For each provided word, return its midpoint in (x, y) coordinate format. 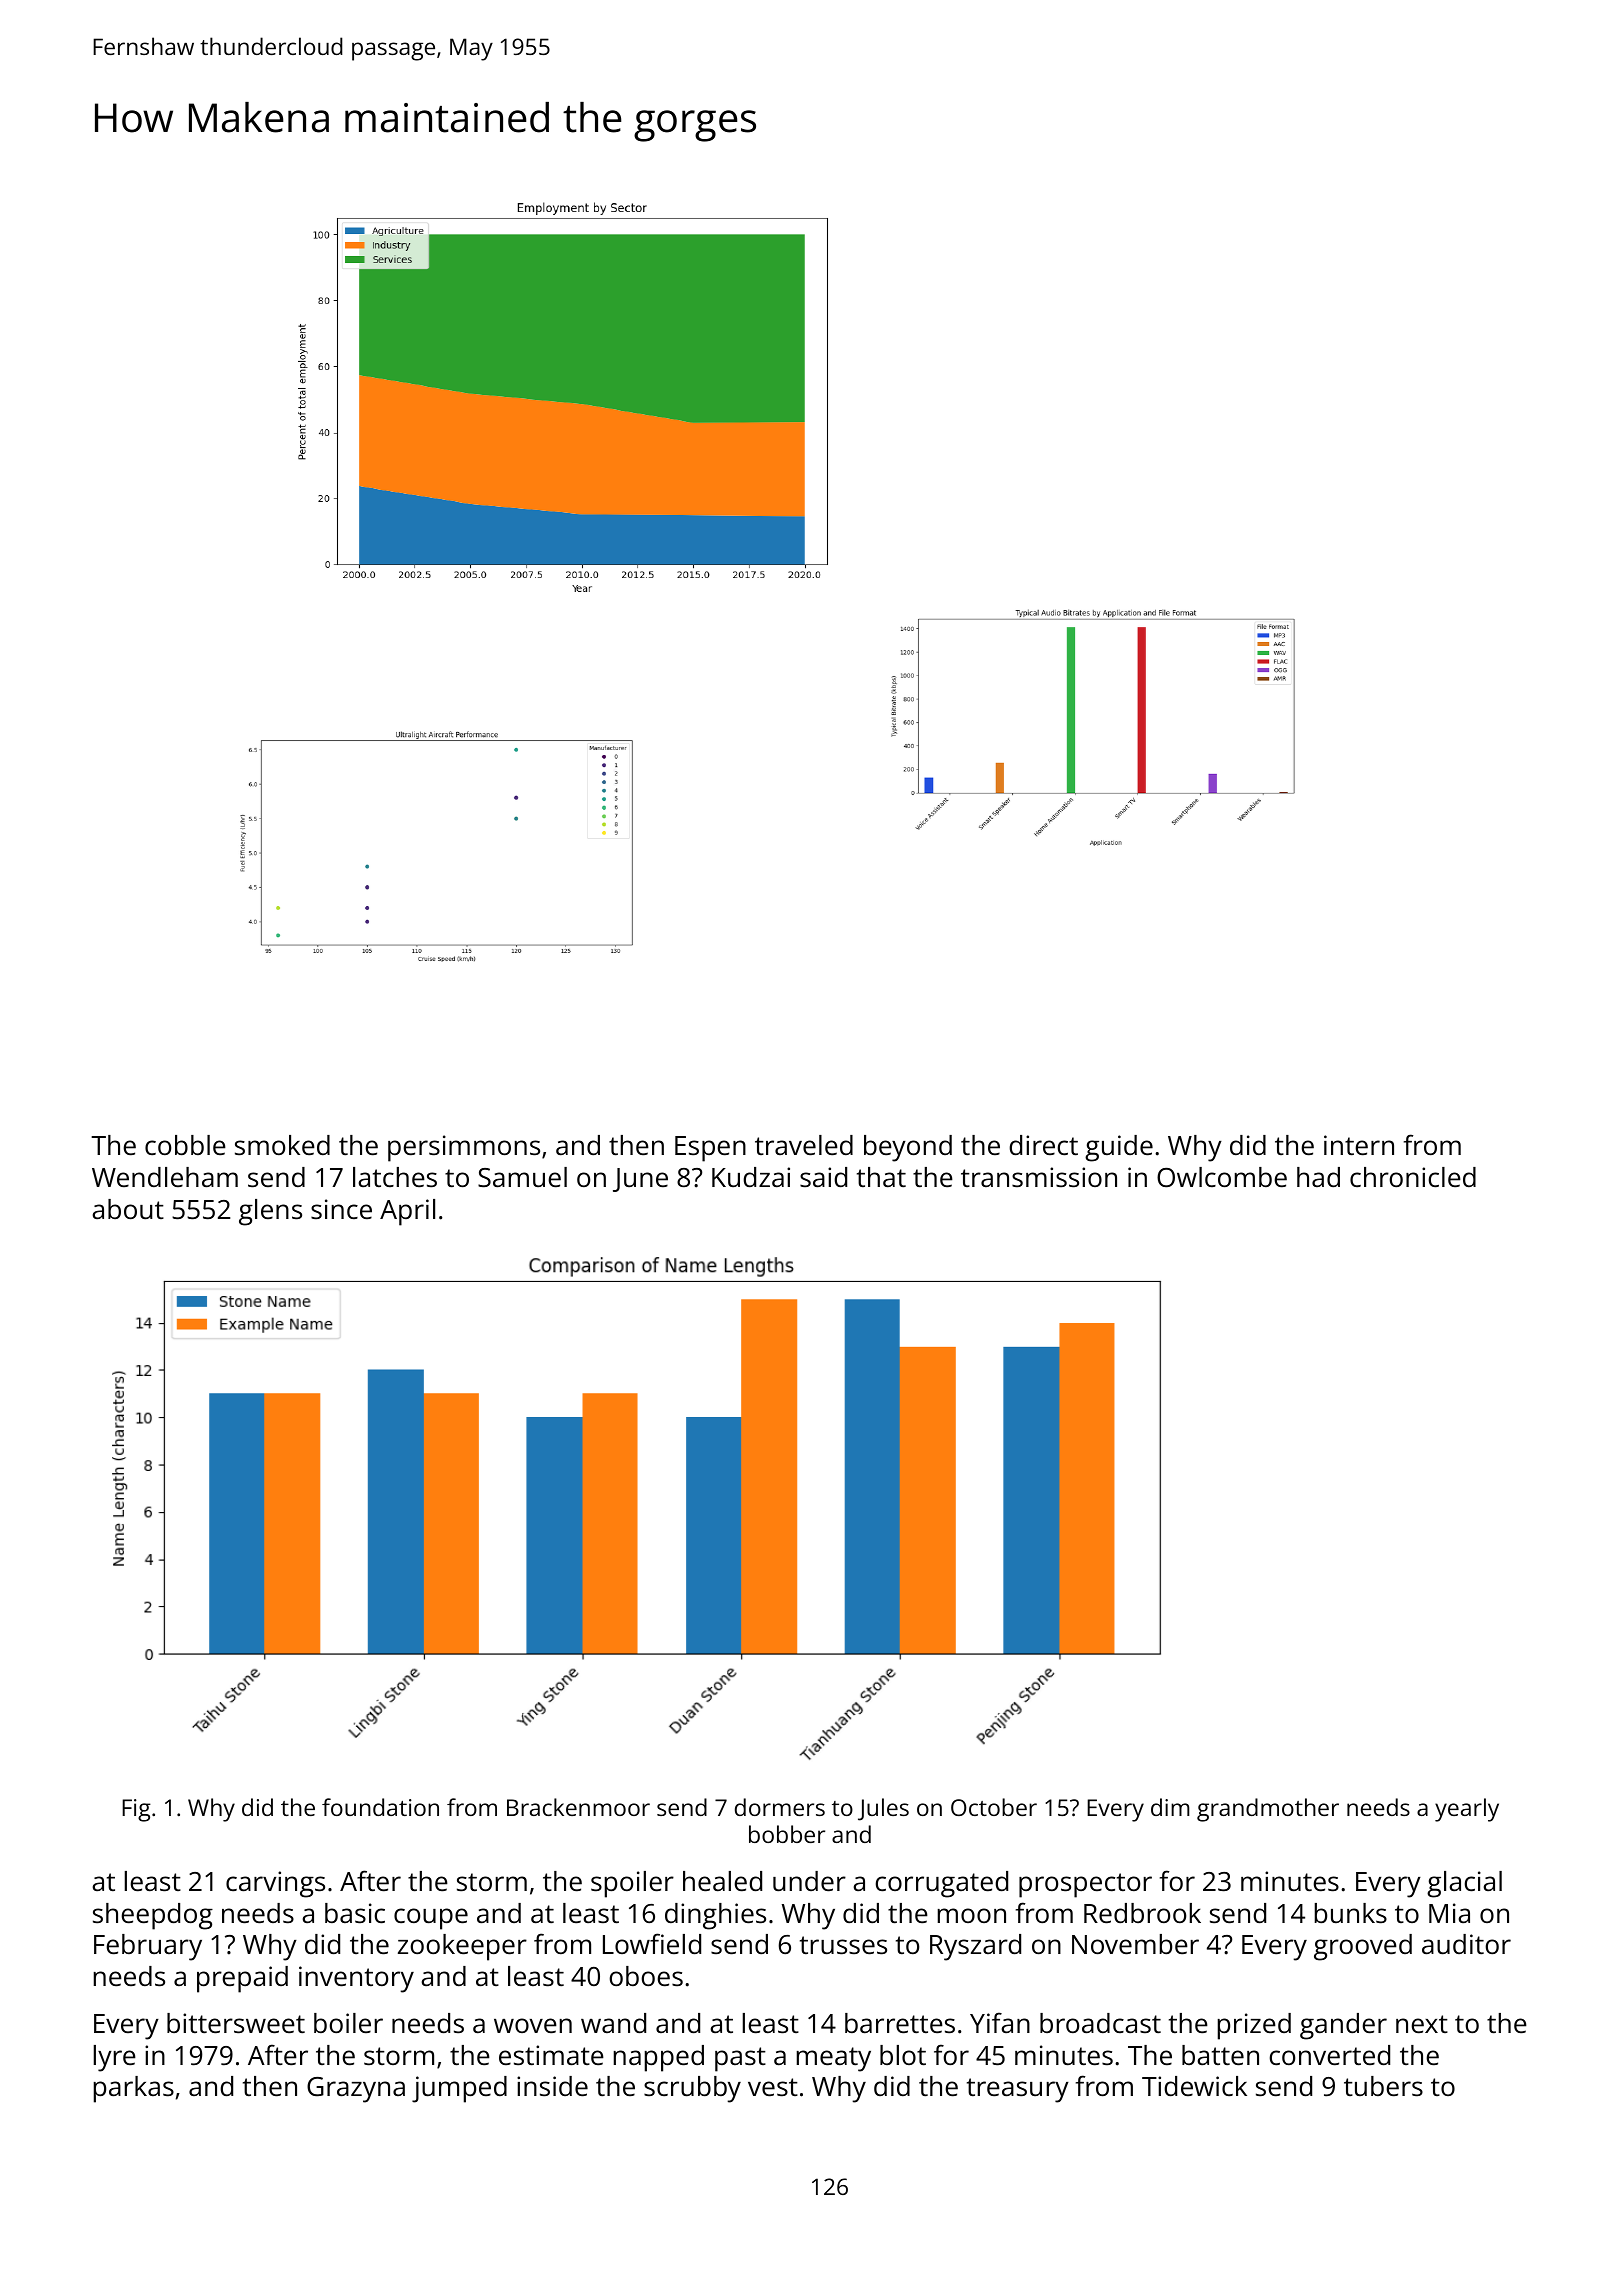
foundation (380, 1807)
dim (1170, 1807)
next (1422, 2024)
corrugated (942, 1884)
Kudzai (751, 1177)
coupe (431, 1919)
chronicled (1413, 1177)
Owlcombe (1222, 1177)
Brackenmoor (578, 1807)
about (128, 1209)
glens (270, 1212)
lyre (115, 2058)
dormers (780, 1807)
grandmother (1268, 1810)
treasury (1018, 2090)
